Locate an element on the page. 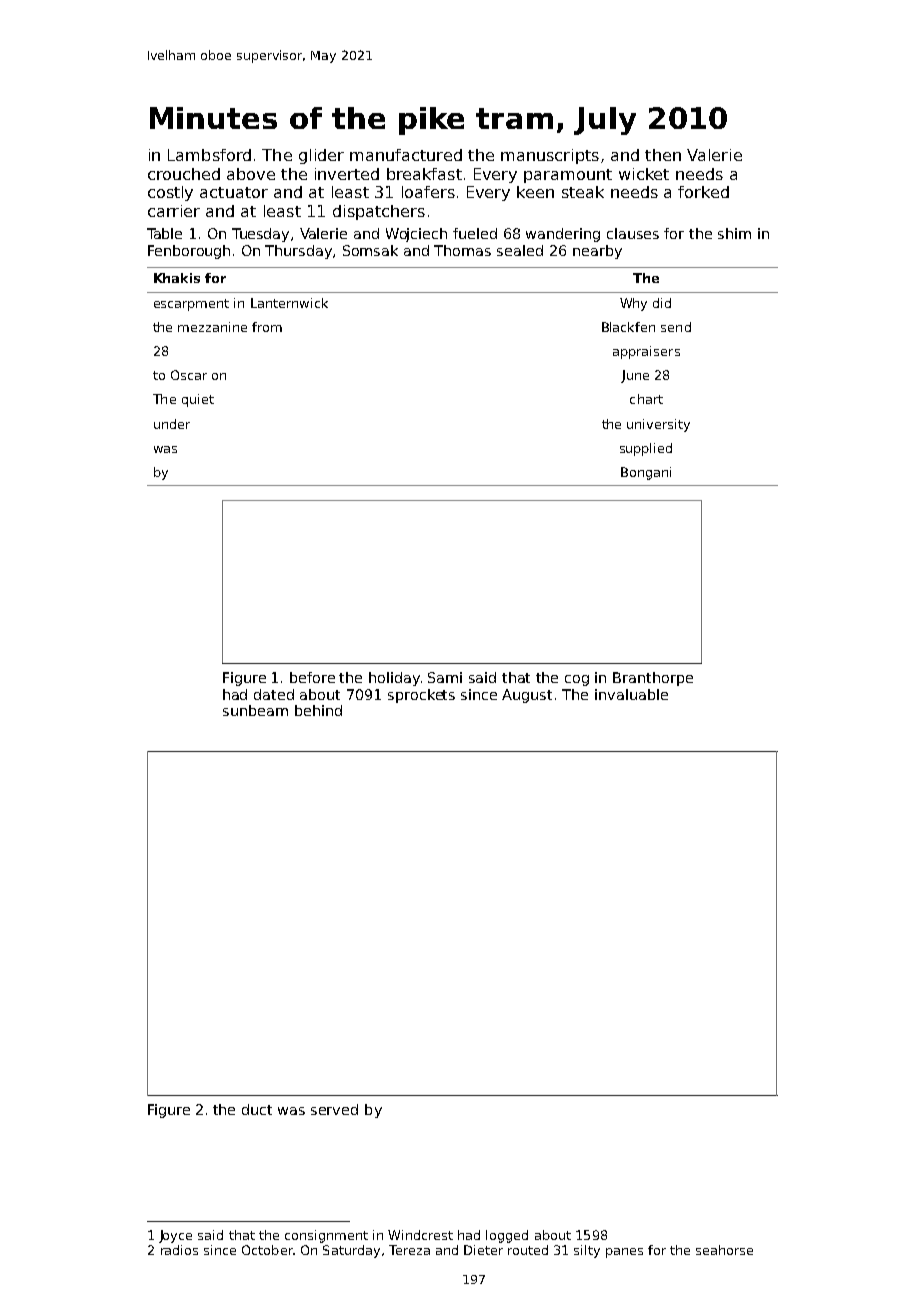  served is located at coordinates (334, 1109).
